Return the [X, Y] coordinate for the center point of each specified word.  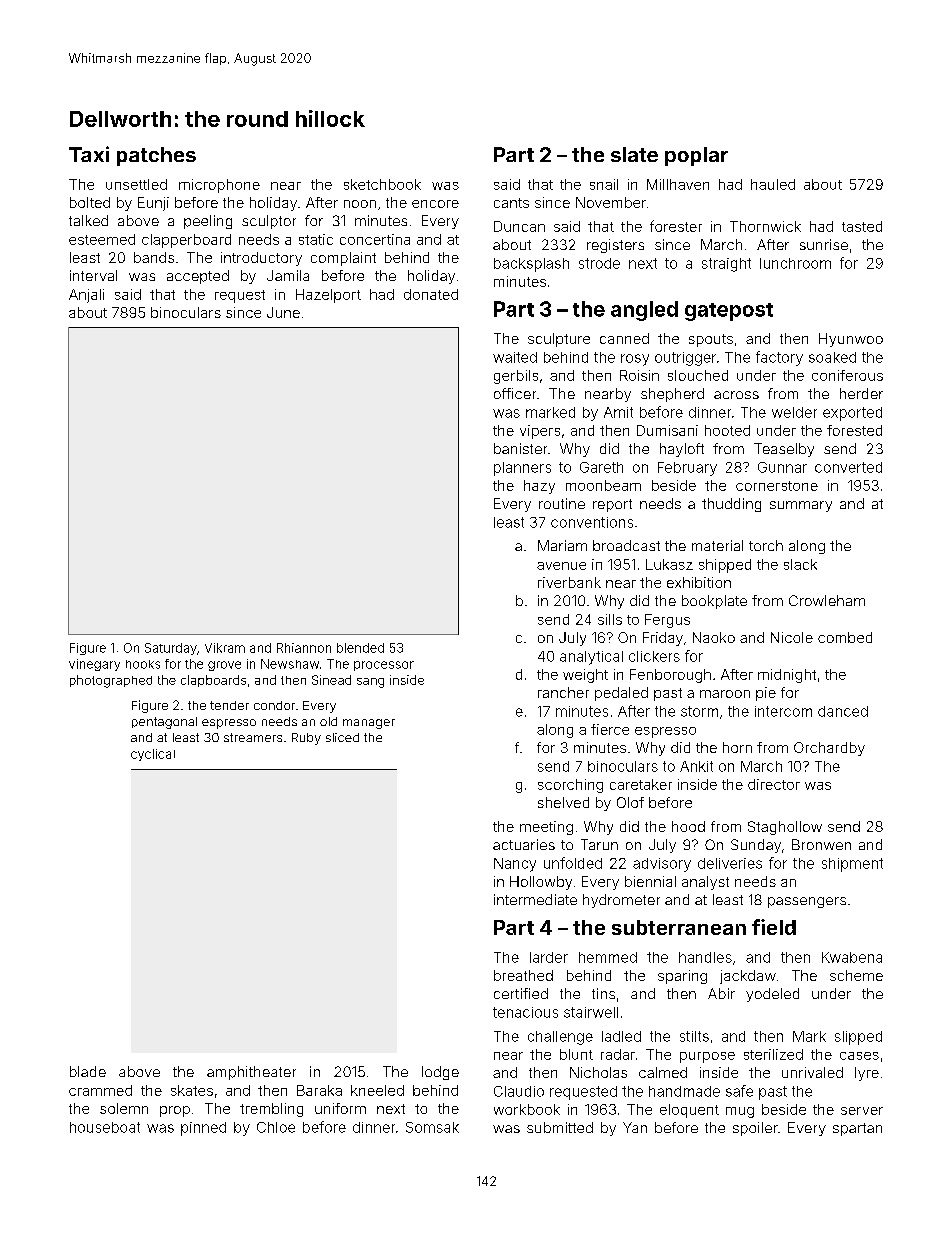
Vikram [225, 648]
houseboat [105, 1127]
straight [726, 265]
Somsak [432, 1127]
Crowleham [827, 600]
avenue [561, 566]
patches [156, 156]
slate [634, 154]
